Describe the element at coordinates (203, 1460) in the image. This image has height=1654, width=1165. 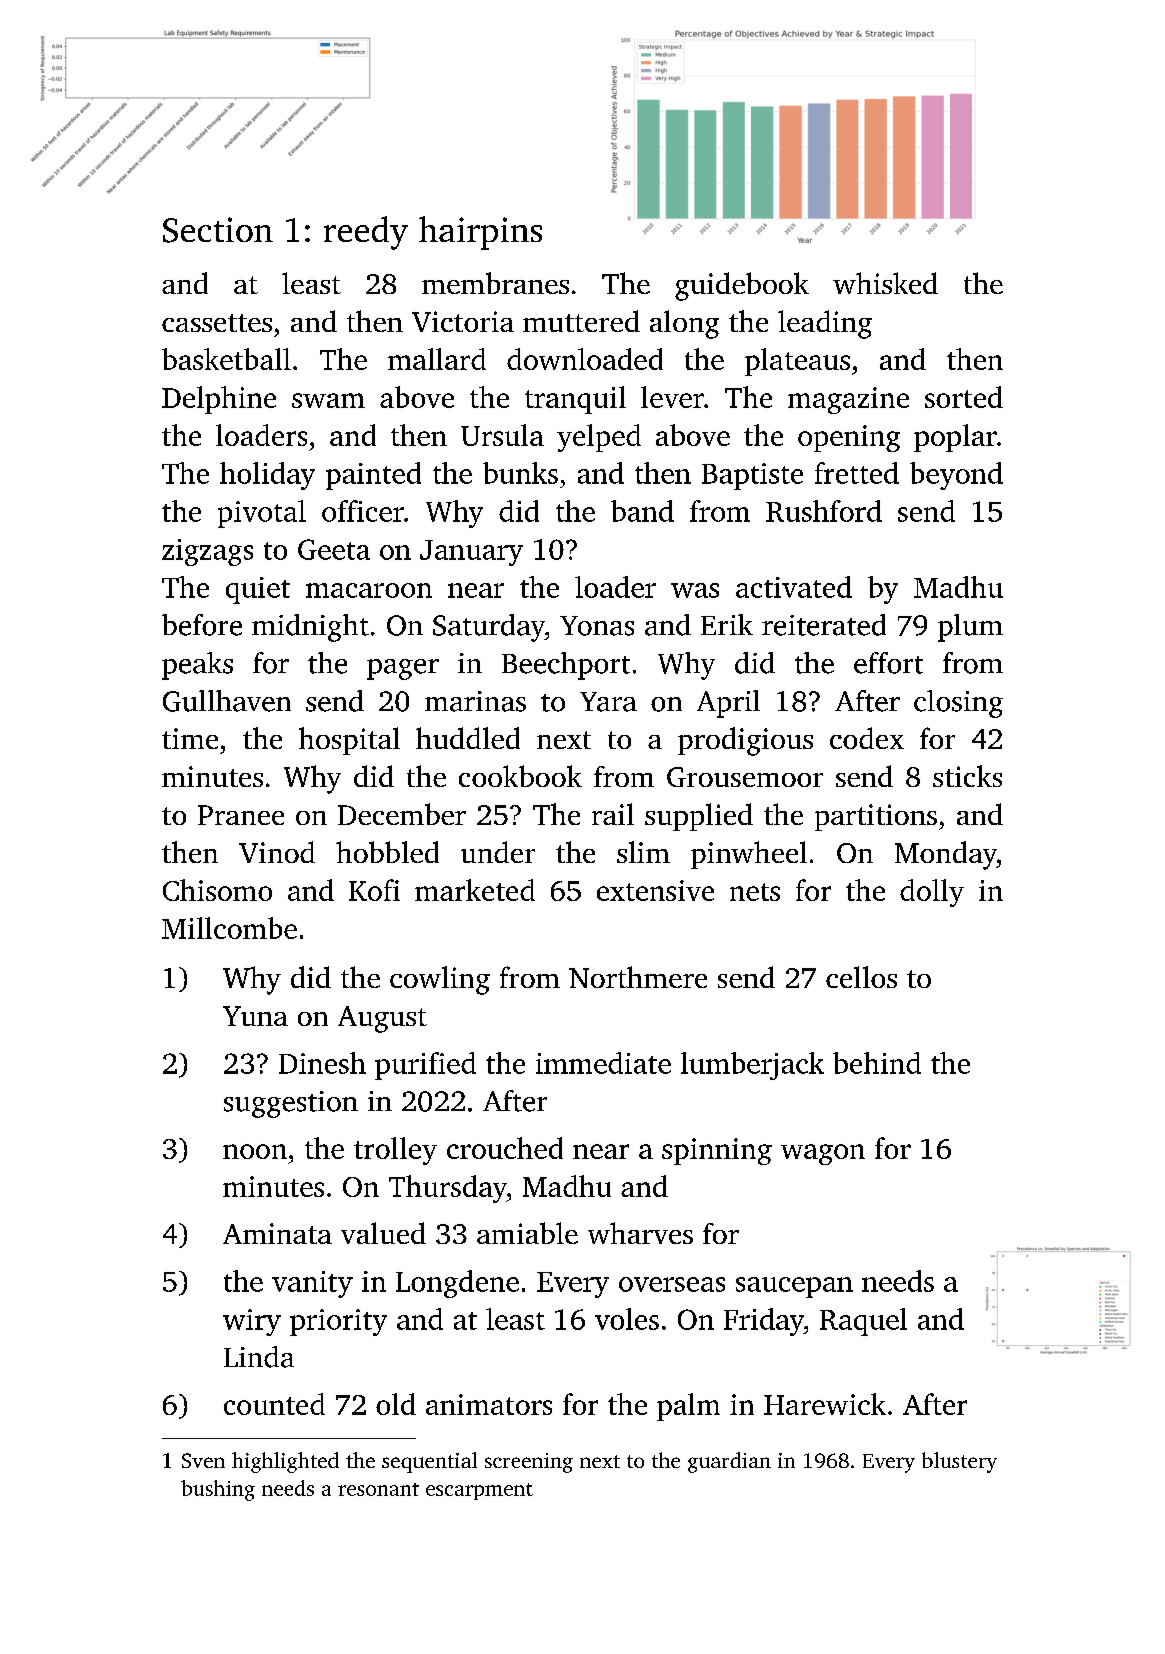
I see `Sven` at that location.
